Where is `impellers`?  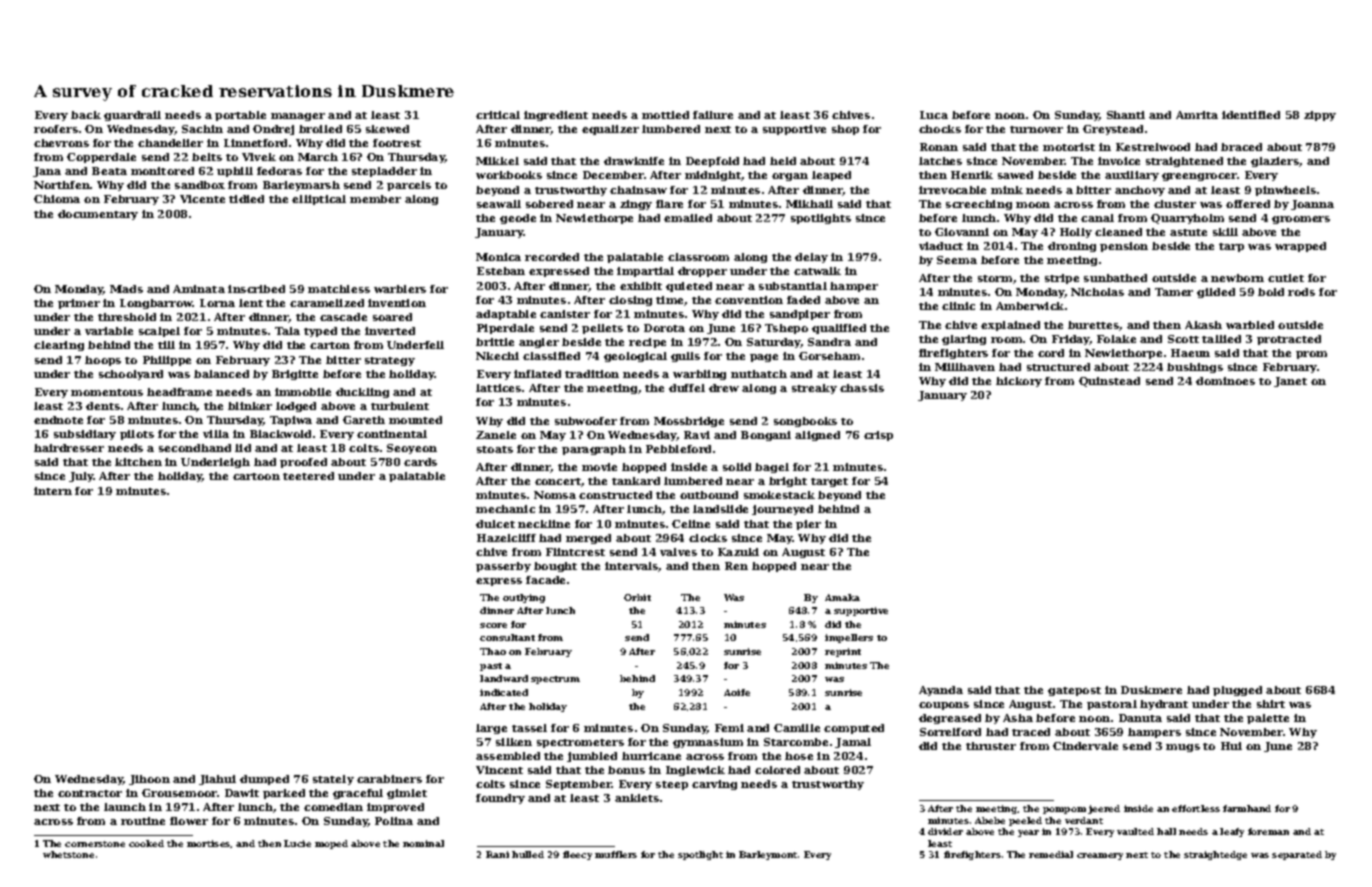
impellers is located at coordinates (849, 638).
